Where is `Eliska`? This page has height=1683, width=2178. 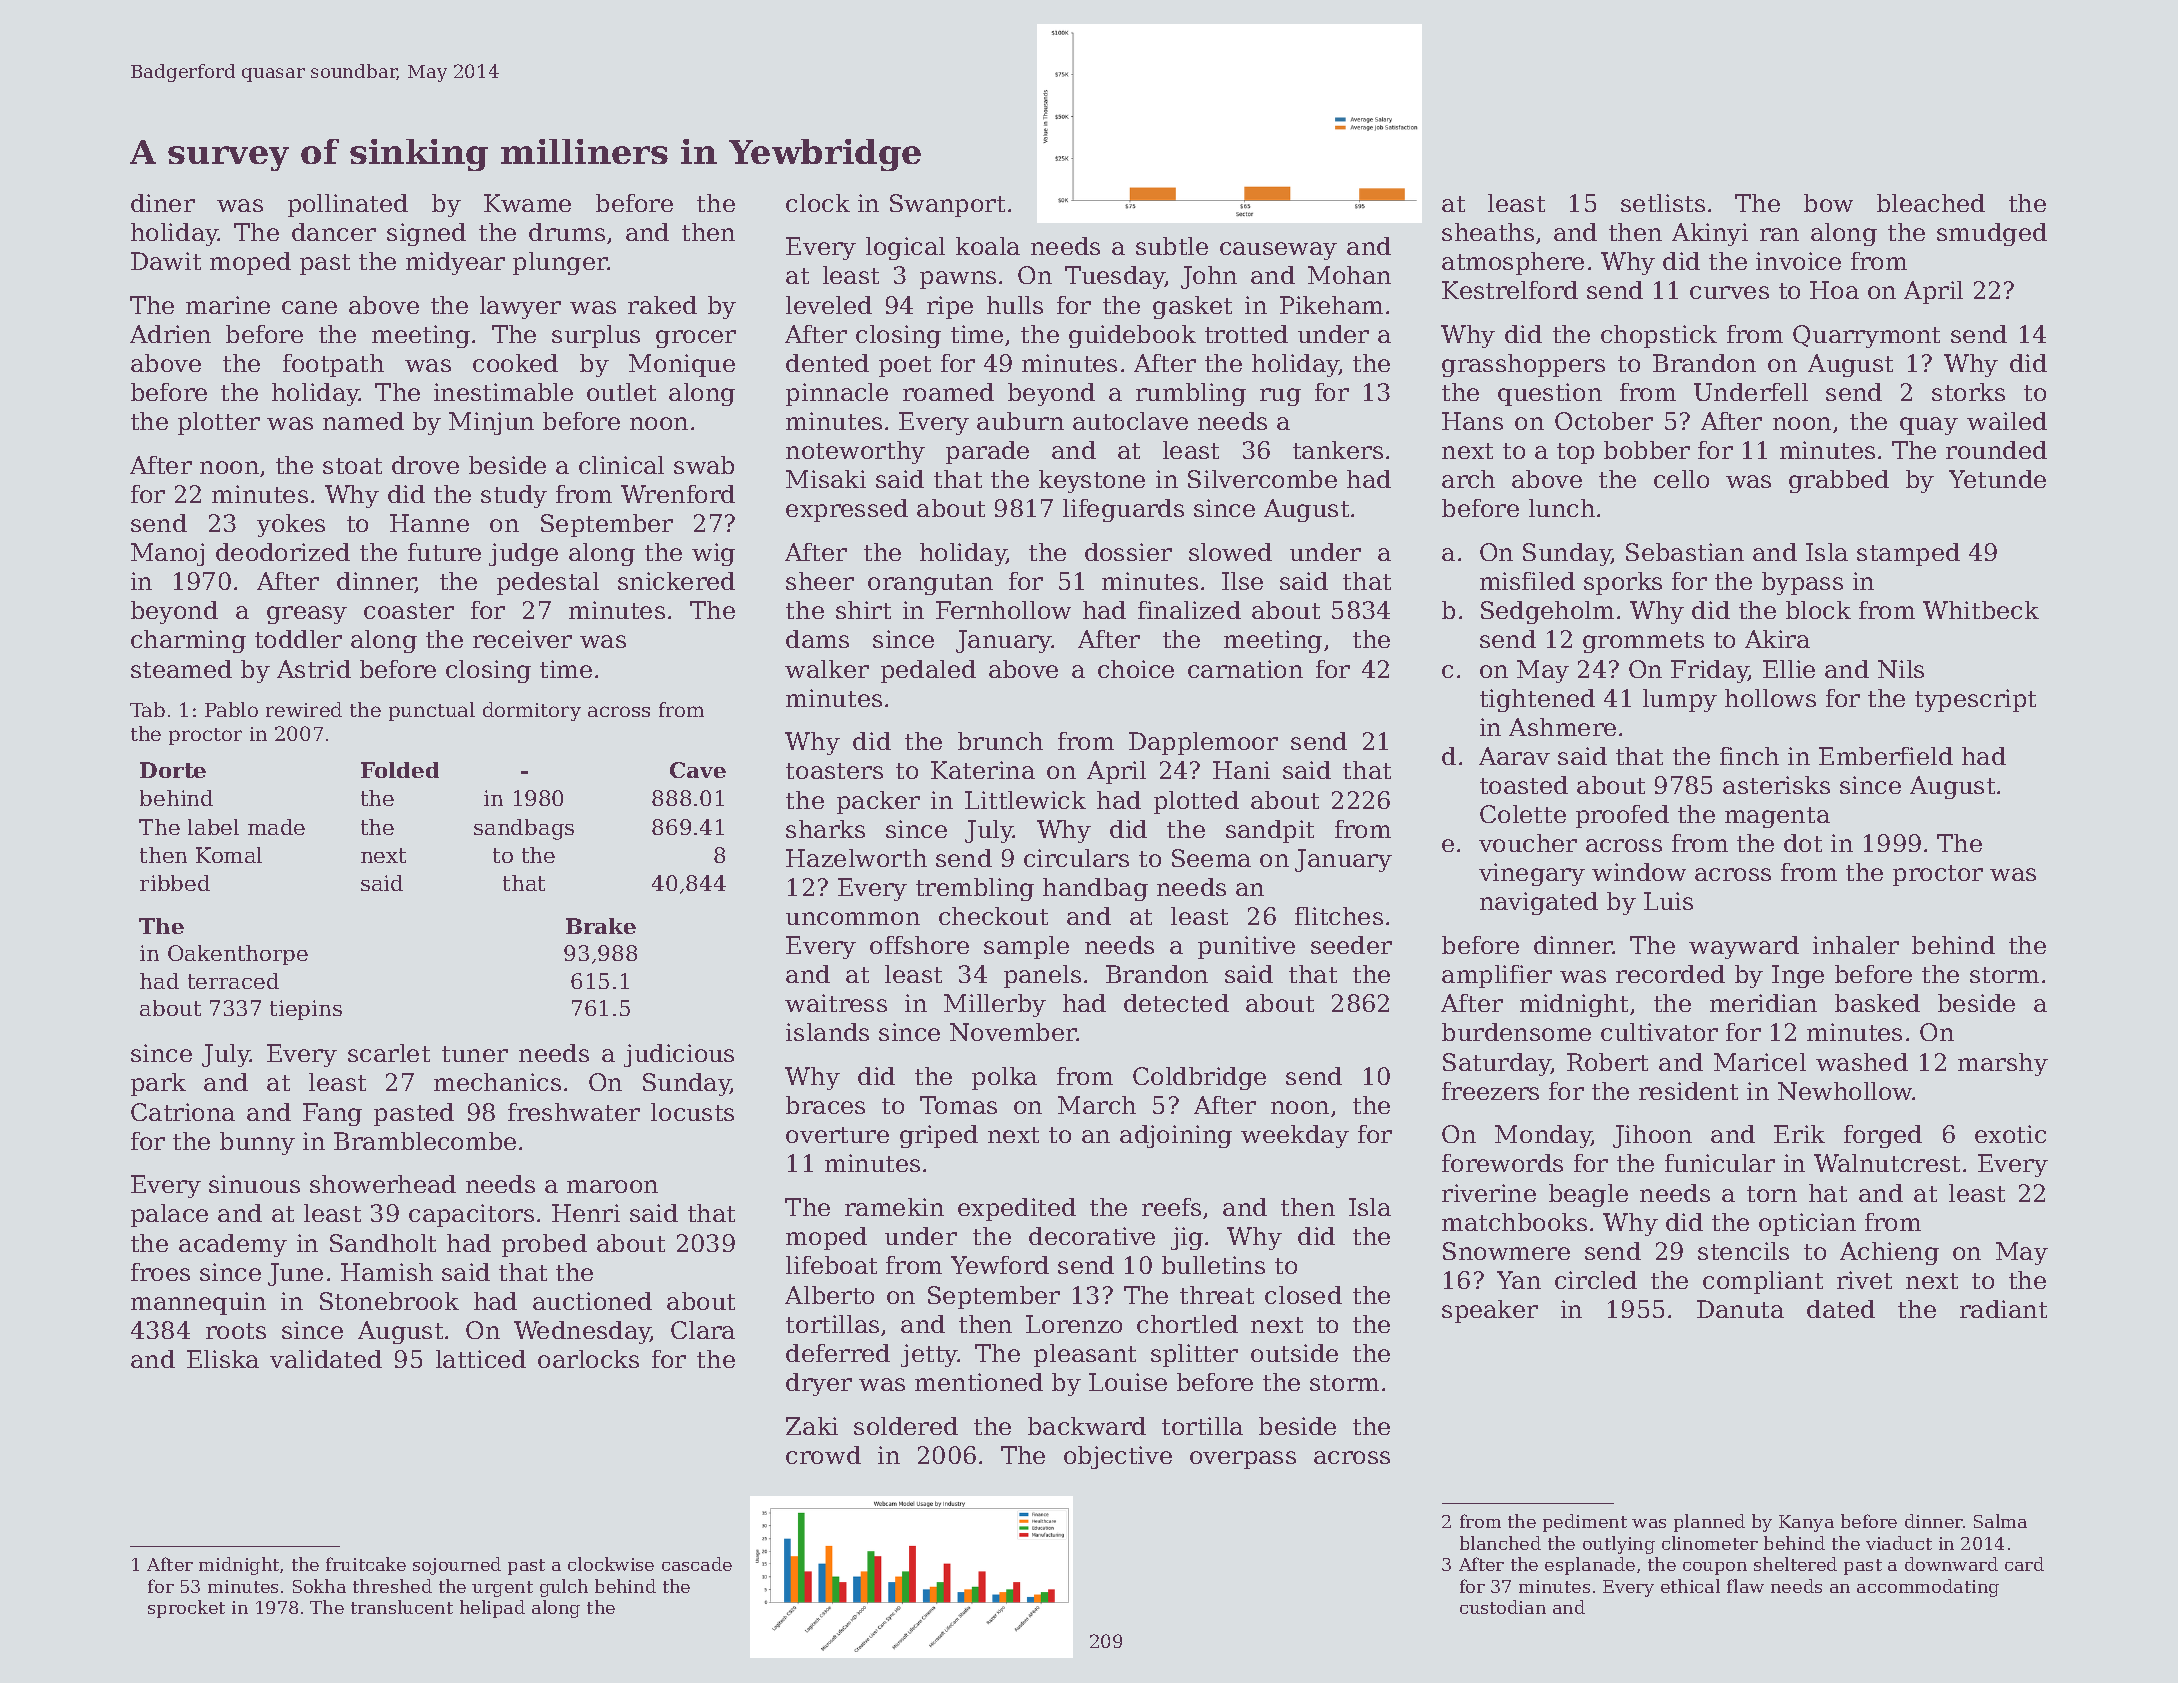
Eliska is located at coordinates (223, 1359).
